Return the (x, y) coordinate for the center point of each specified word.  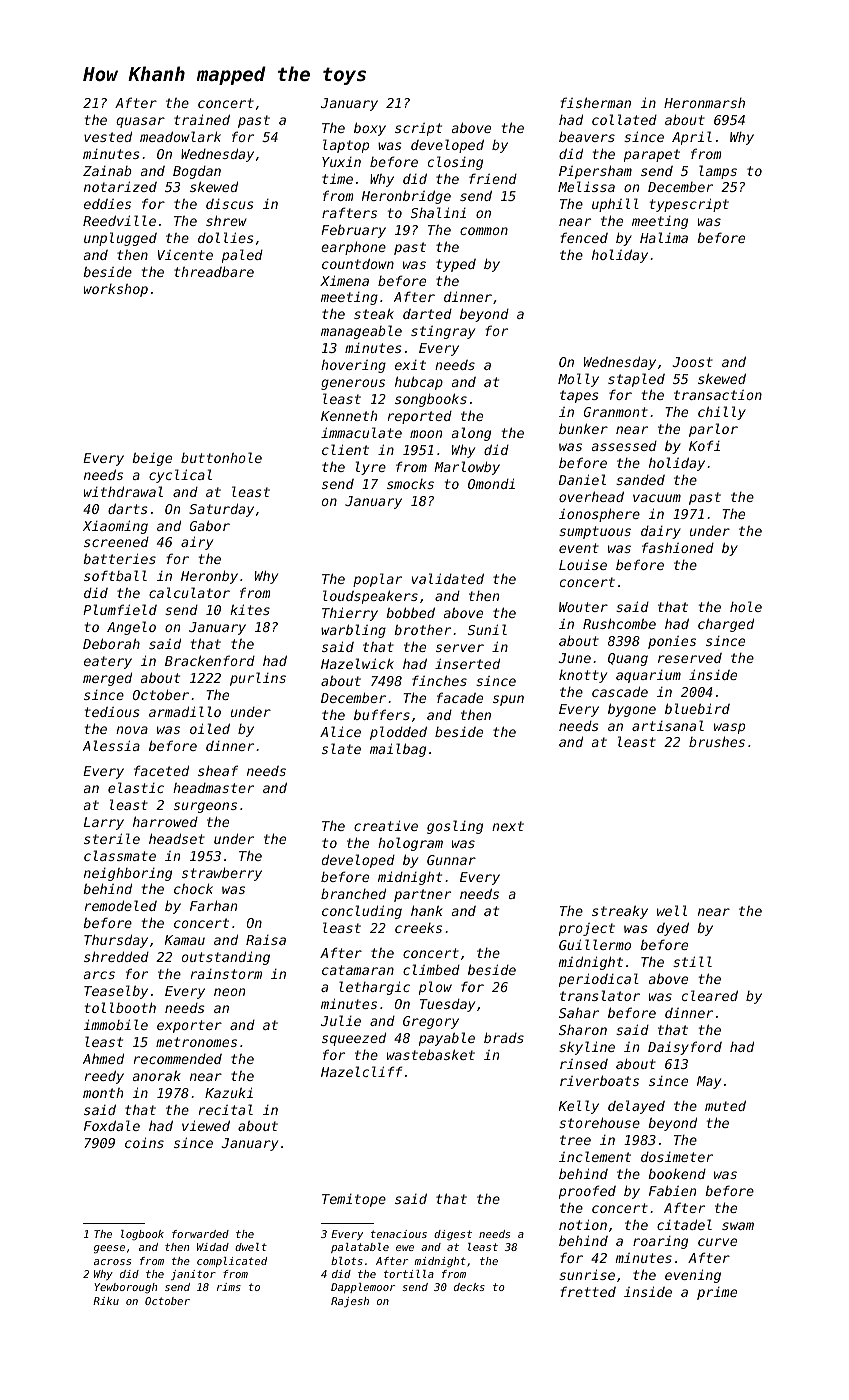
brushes (717, 741)
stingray (443, 332)
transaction (718, 395)
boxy (370, 129)
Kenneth (349, 416)
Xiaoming (115, 527)
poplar (377, 580)
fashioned (678, 547)
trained (202, 119)
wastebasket (431, 1054)
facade (460, 697)
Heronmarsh (704, 103)
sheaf (218, 770)
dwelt (251, 1247)
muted (725, 1105)
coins (144, 1142)
